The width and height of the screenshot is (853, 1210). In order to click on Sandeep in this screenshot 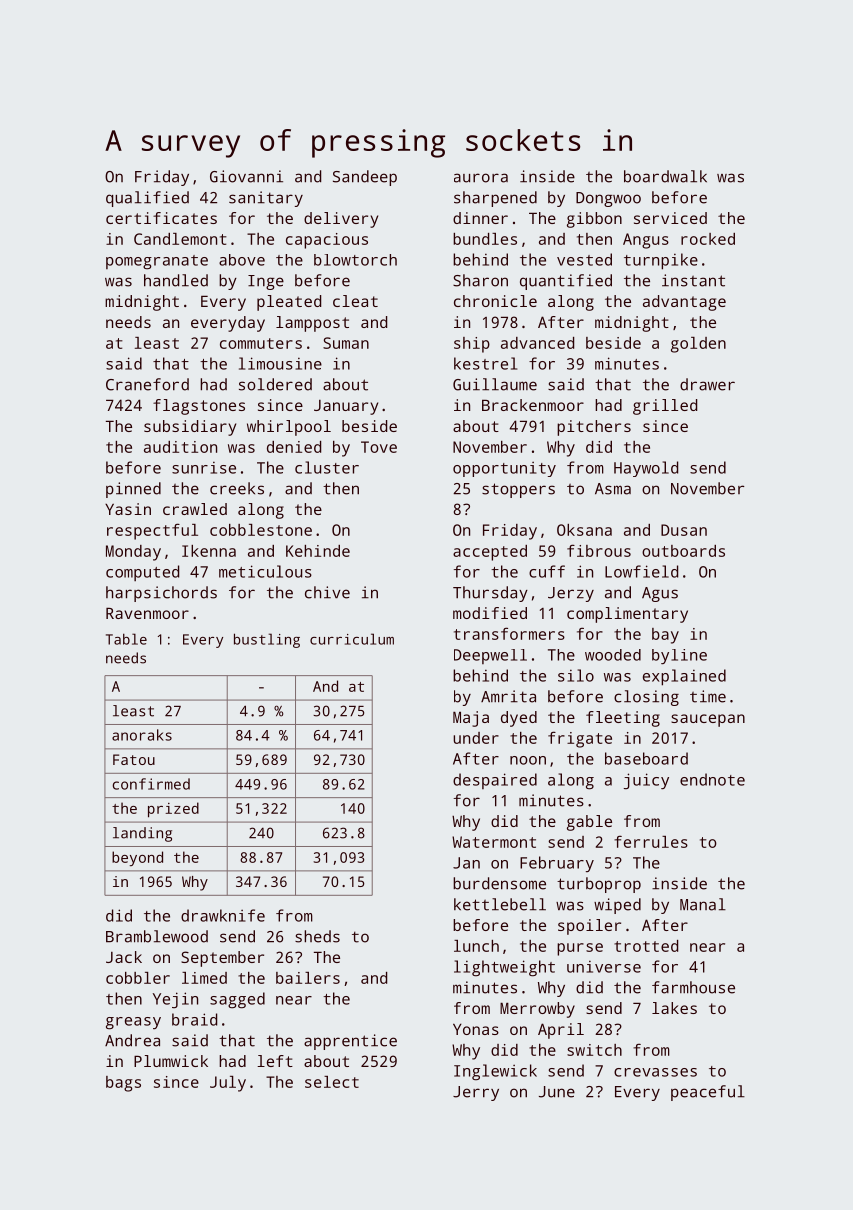, I will do `click(365, 178)`.
